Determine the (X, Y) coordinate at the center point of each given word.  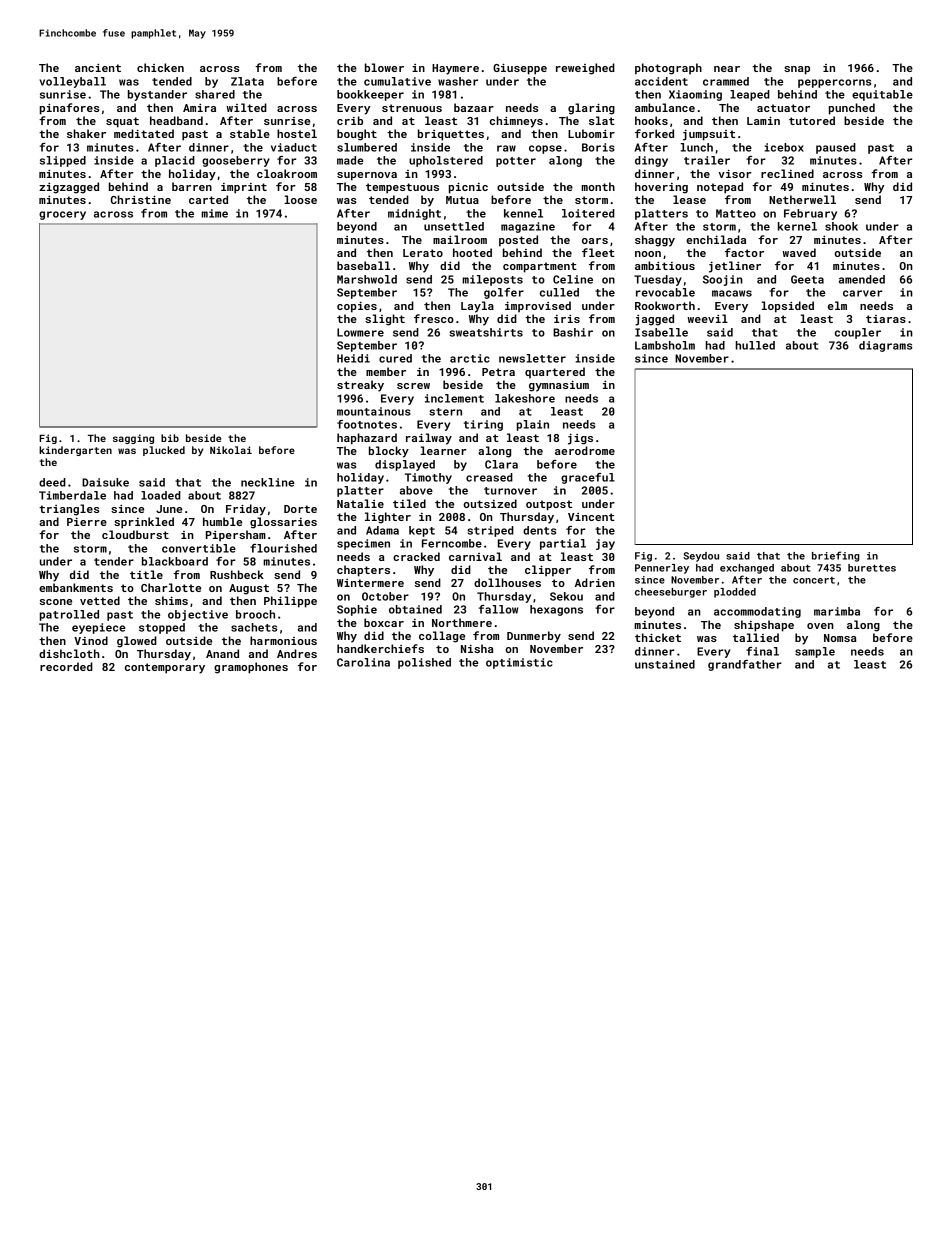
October (385, 596)
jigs (580, 439)
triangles (69, 510)
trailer (707, 160)
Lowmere (360, 332)
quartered (555, 372)
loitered (588, 213)
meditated (144, 133)
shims (171, 600)
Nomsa (840, 638)
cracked (416, 556)
